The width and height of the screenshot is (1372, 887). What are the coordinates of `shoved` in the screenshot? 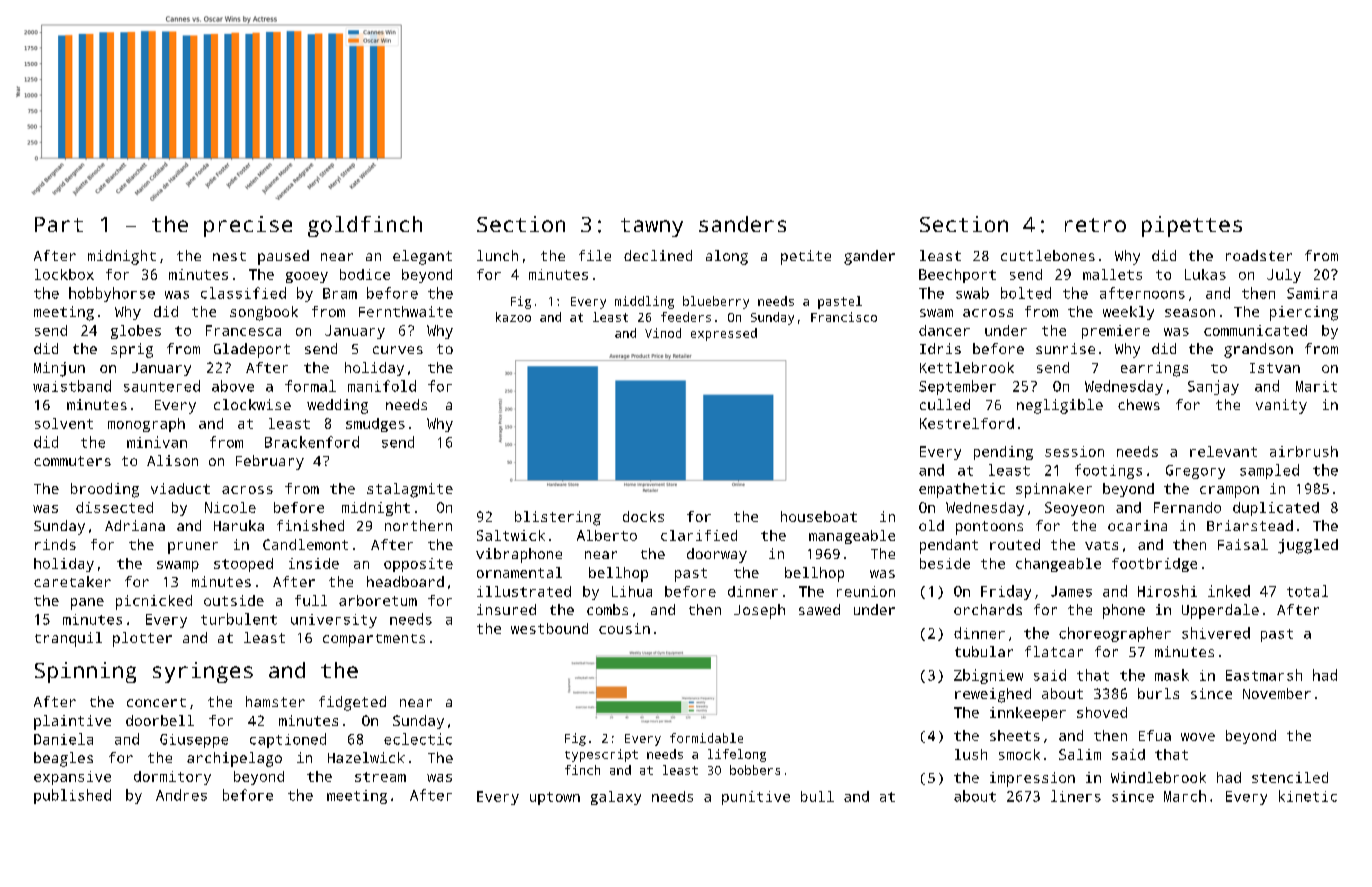 It's located at (1102, 712).
